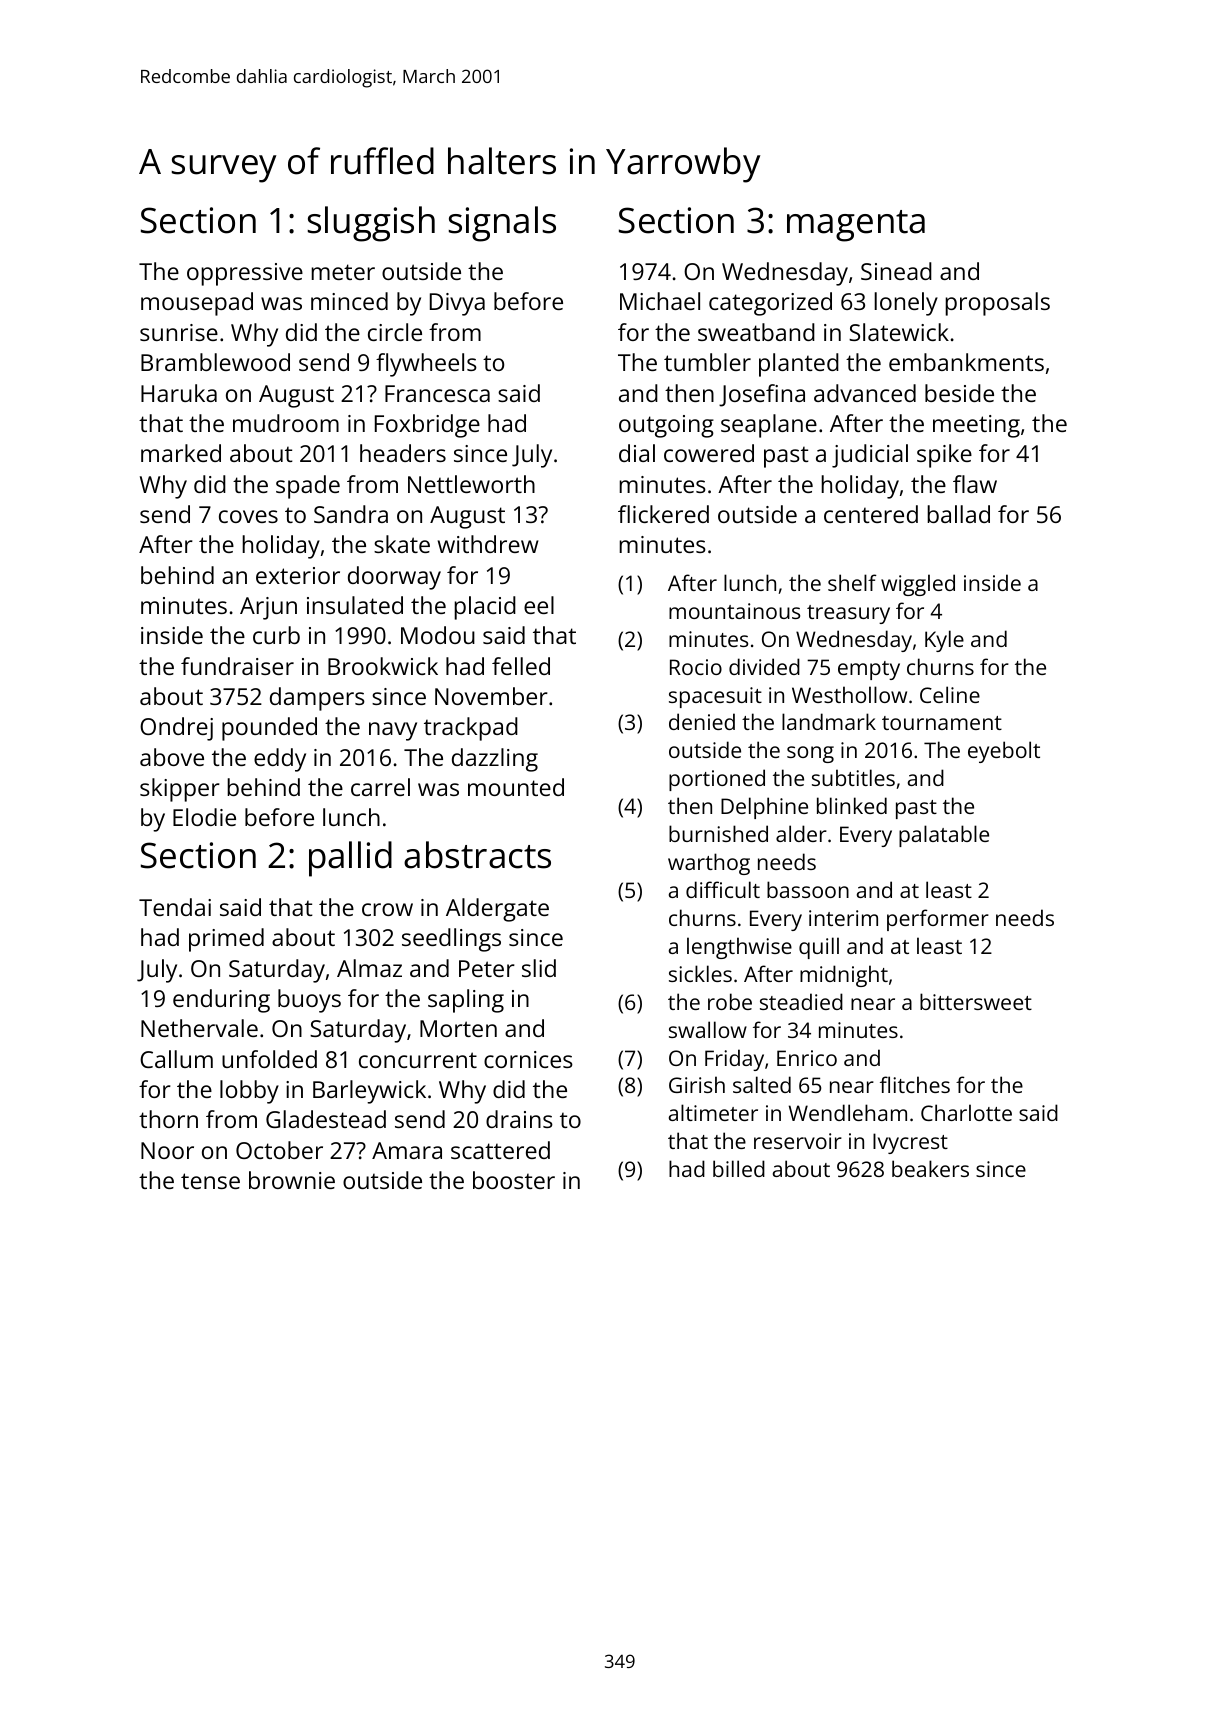 This image has width=1208, height=1709. I want to click on fundraiser, so click(237, 666).
